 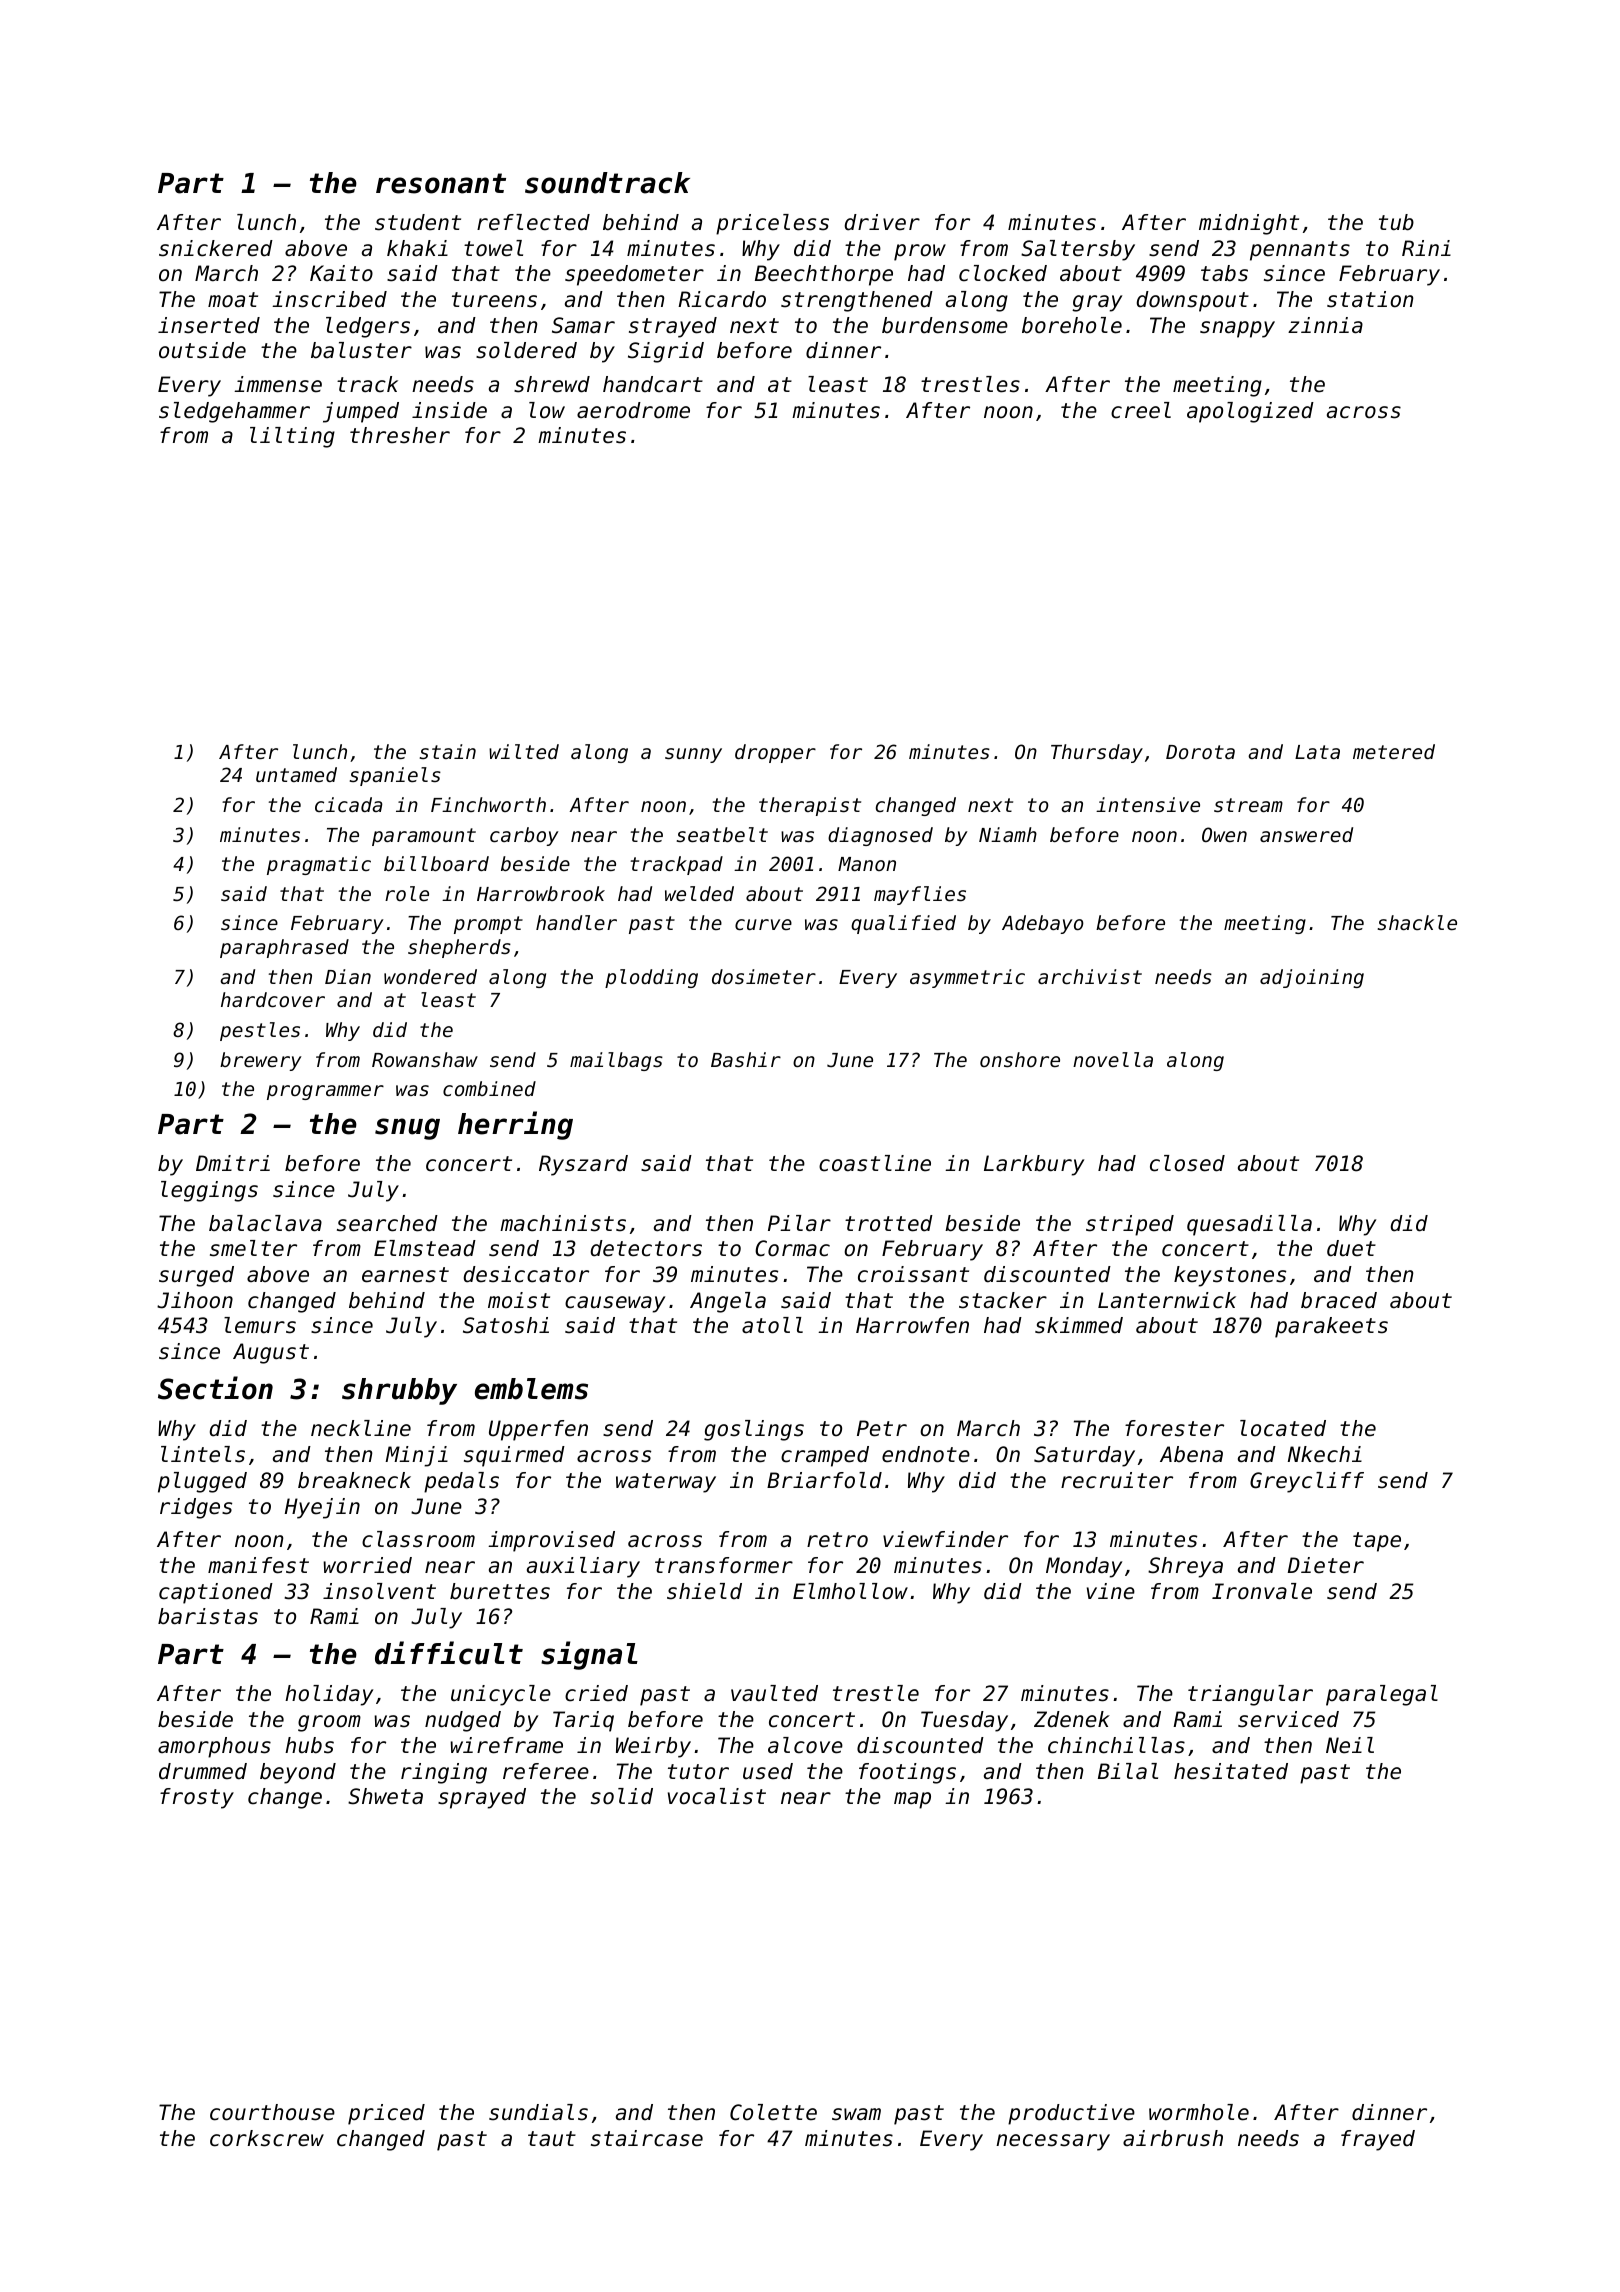 What do you see at coordinates (385, 1796) in the document?
I see `Shweta` at bounding box center [385, 1796].
